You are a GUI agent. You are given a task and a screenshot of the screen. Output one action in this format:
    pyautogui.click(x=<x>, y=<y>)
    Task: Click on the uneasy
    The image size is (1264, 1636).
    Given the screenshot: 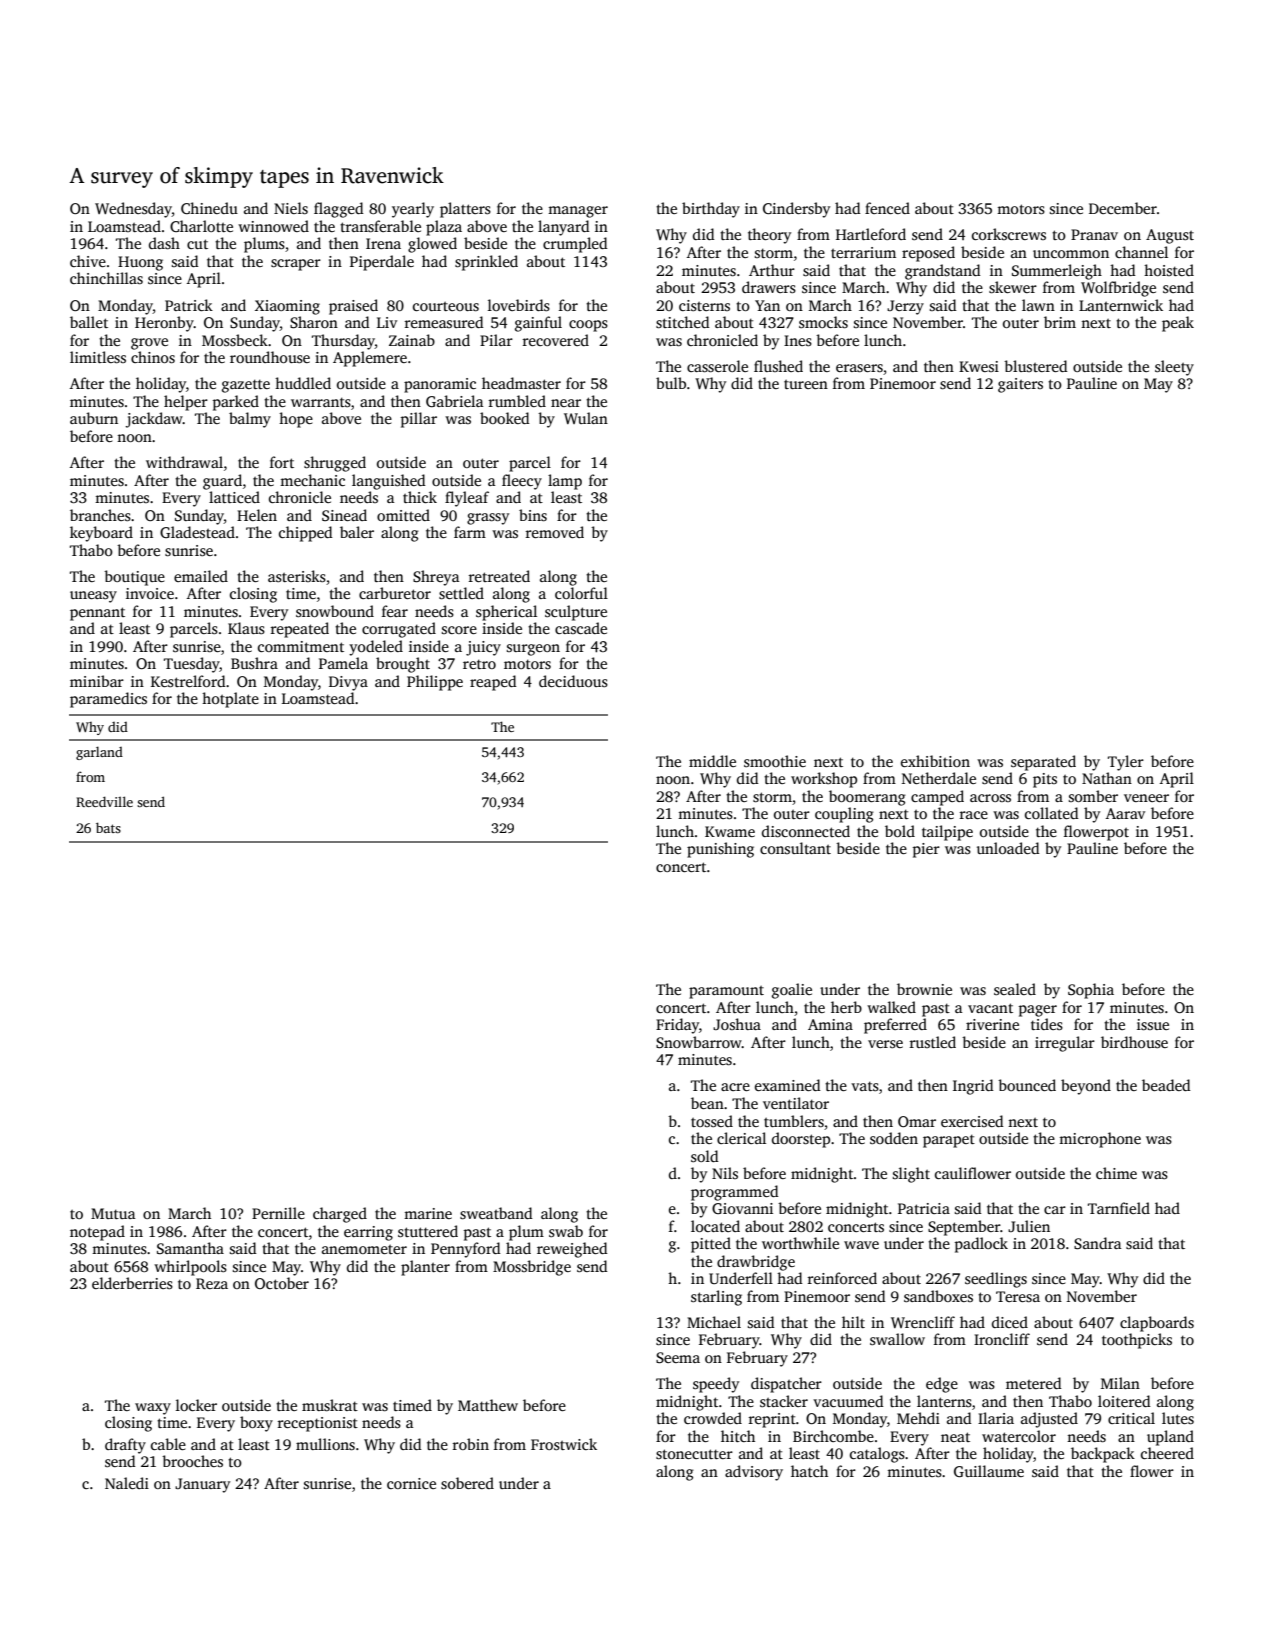 What is the action you would take?
    pyautogui.click(x=93, y=597)
